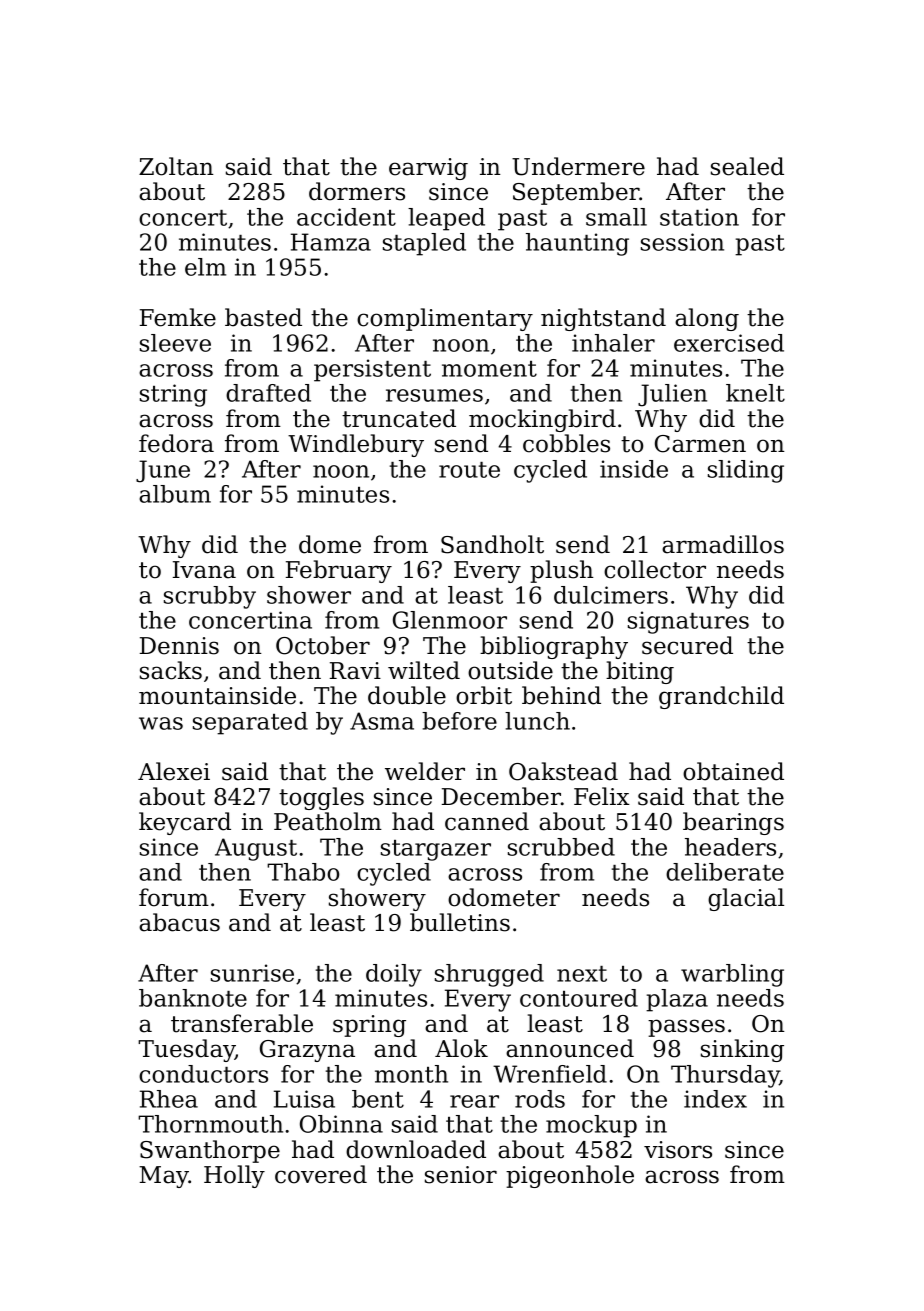  I want to click on mockup, so click(591, 1126).
